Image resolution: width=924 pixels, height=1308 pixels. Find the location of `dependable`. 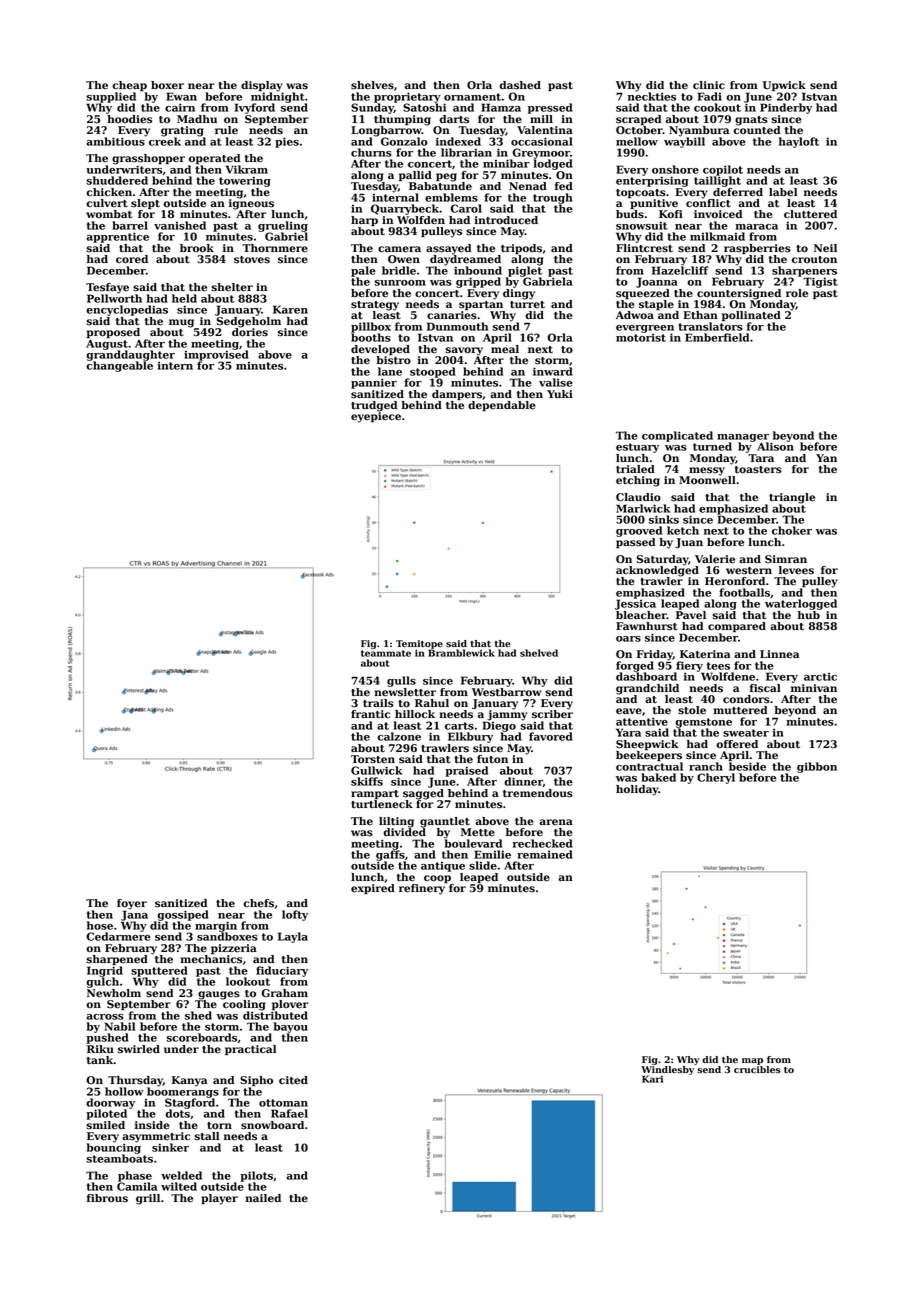

dependable is located at coordinates (502, 406).
